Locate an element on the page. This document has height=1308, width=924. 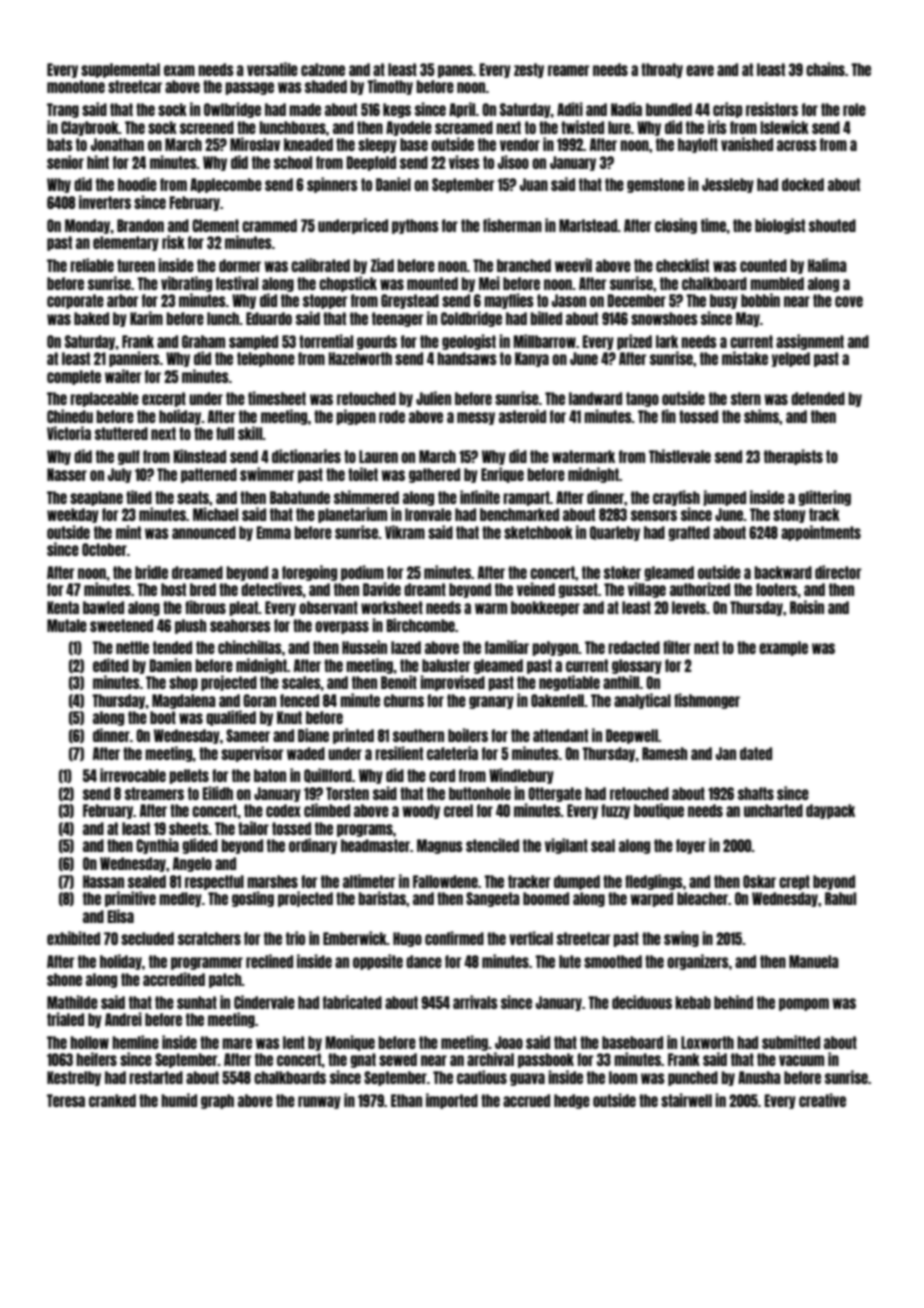
gnat is located at coordinates (363, 1060).
